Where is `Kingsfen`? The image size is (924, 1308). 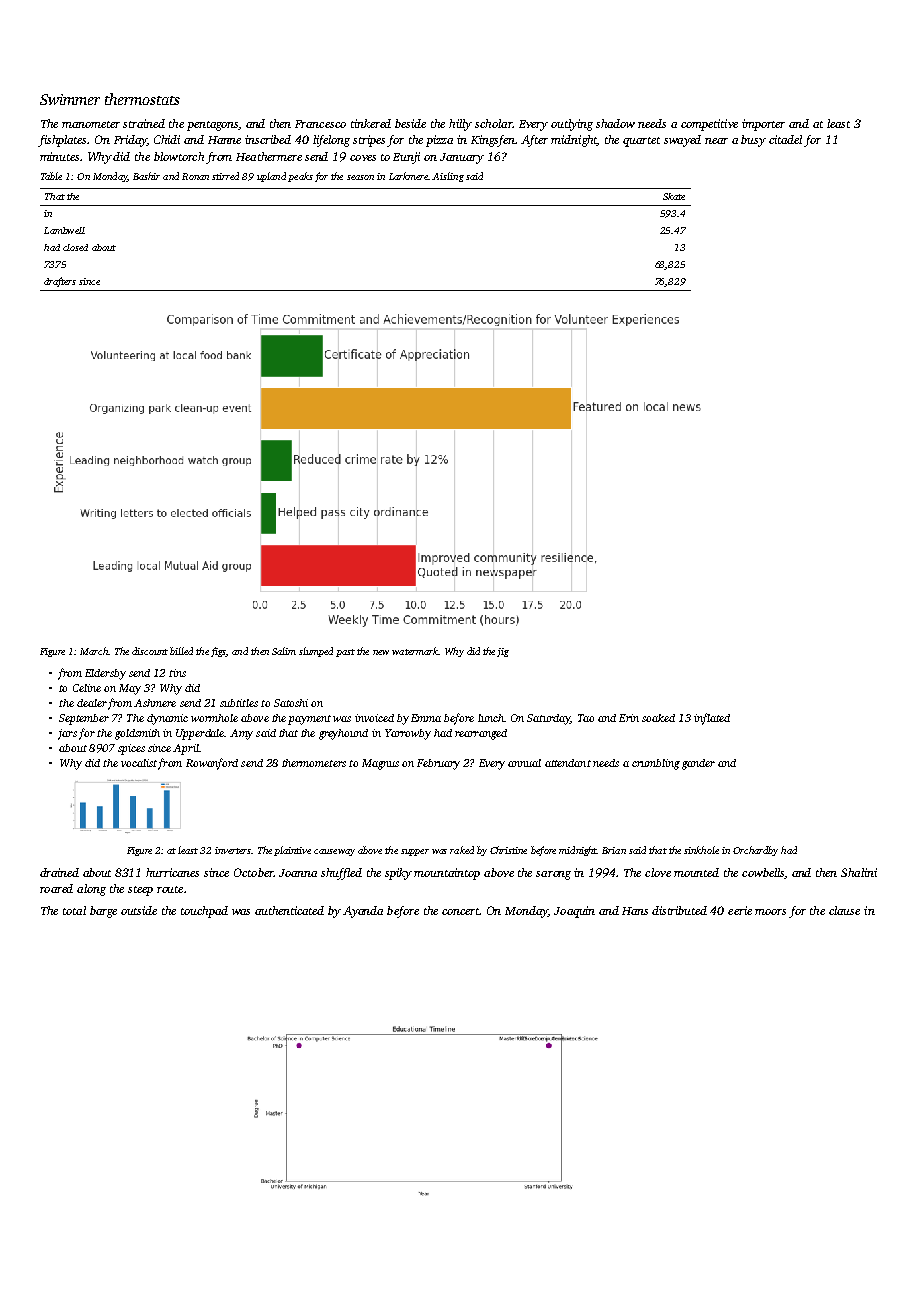 Kingsfen is located at coordinates (493, 141).
